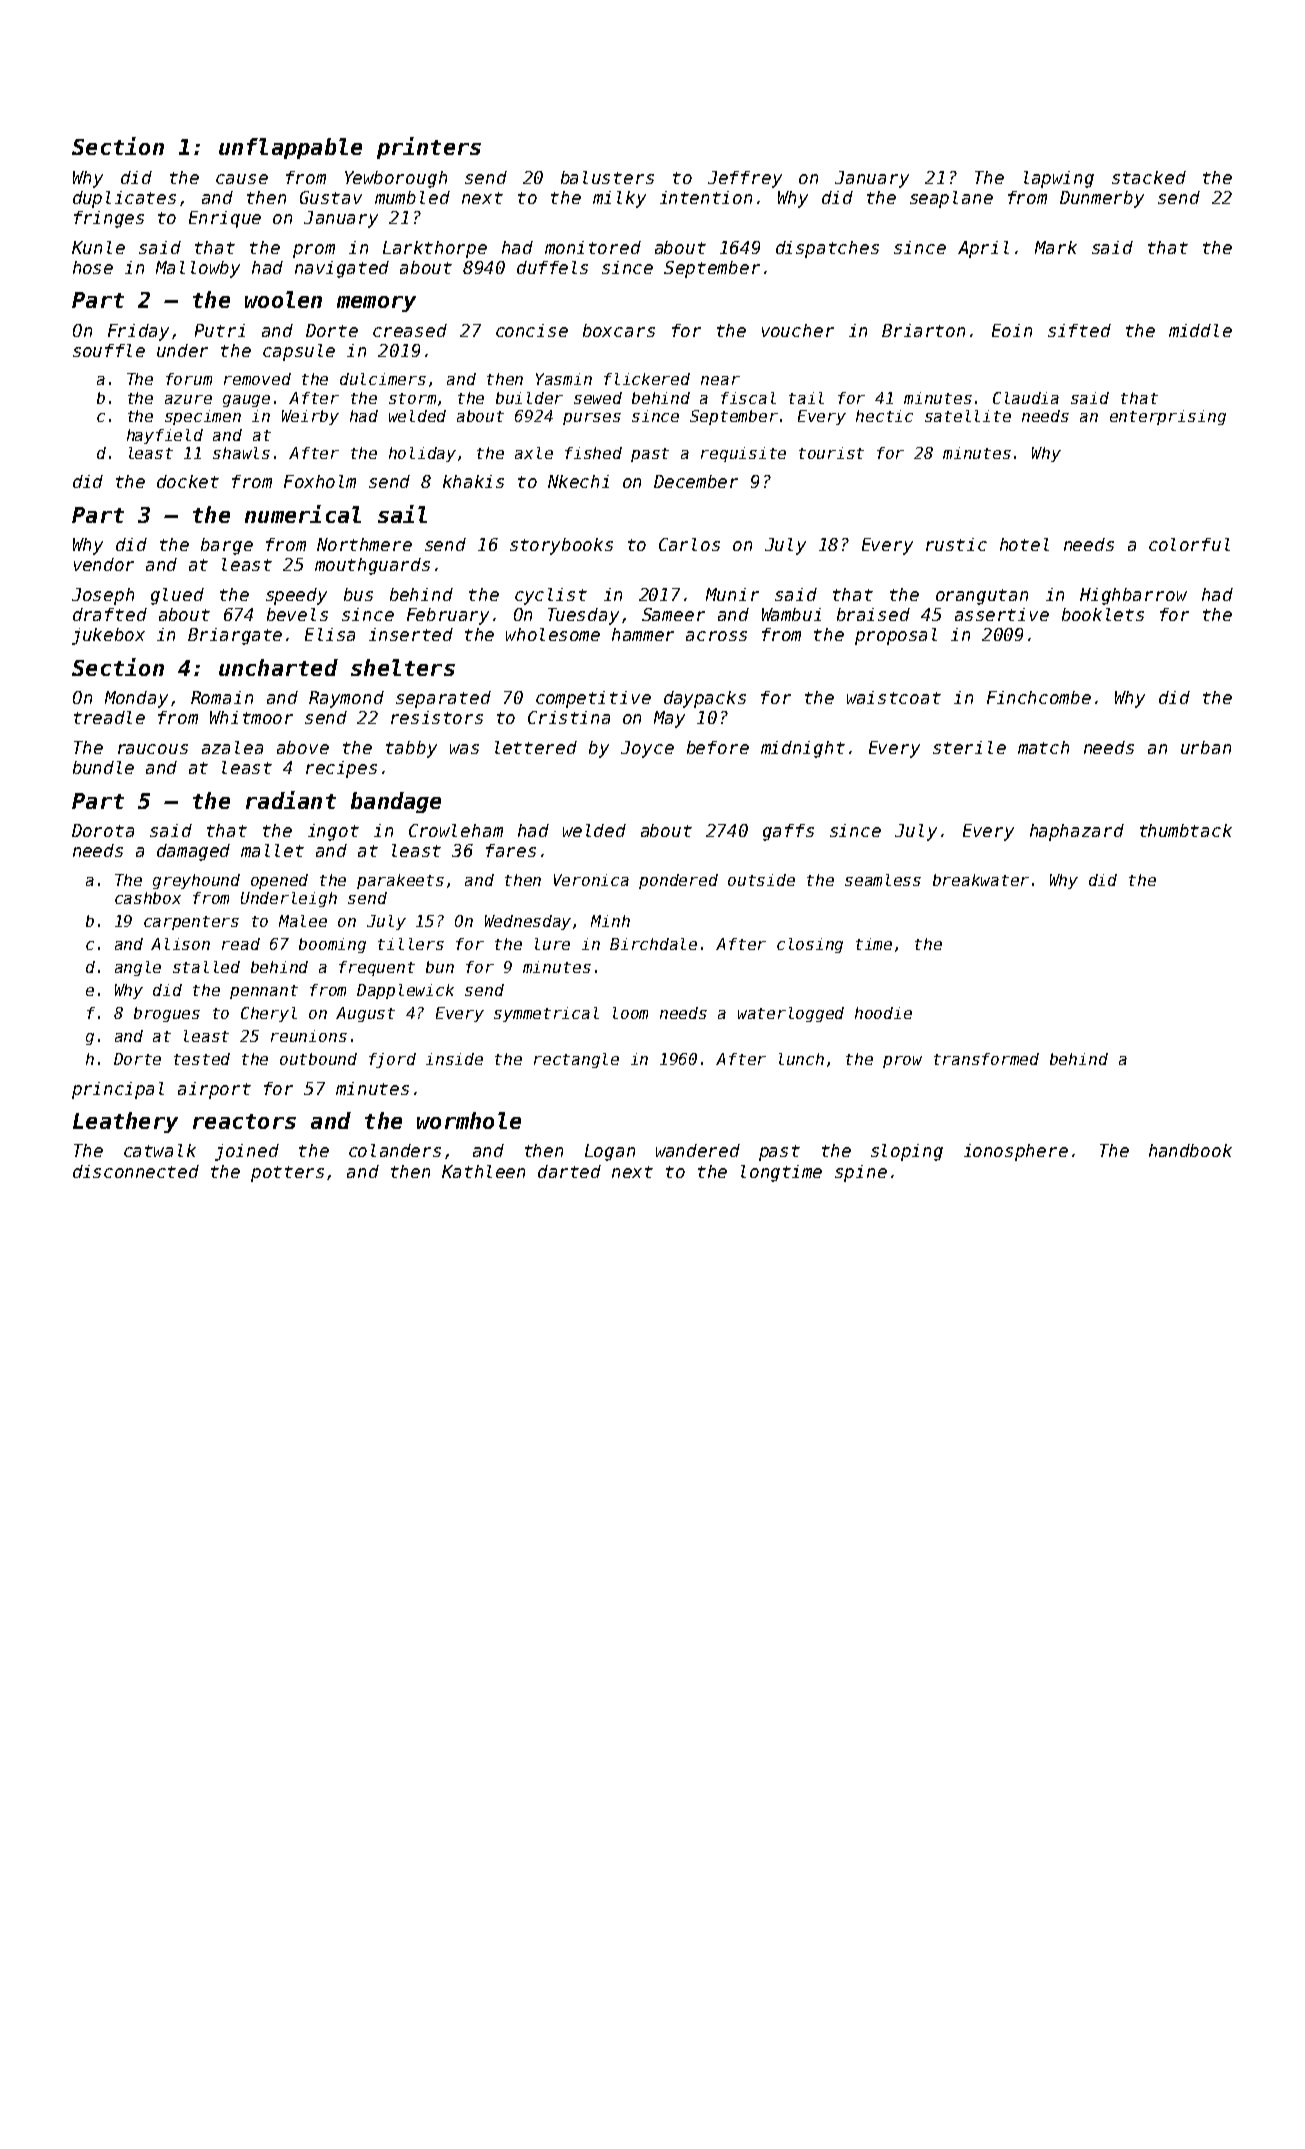  Describe the element at coordinates (546, 1014) in the screenshot. I see `symmetrical` at that location.
